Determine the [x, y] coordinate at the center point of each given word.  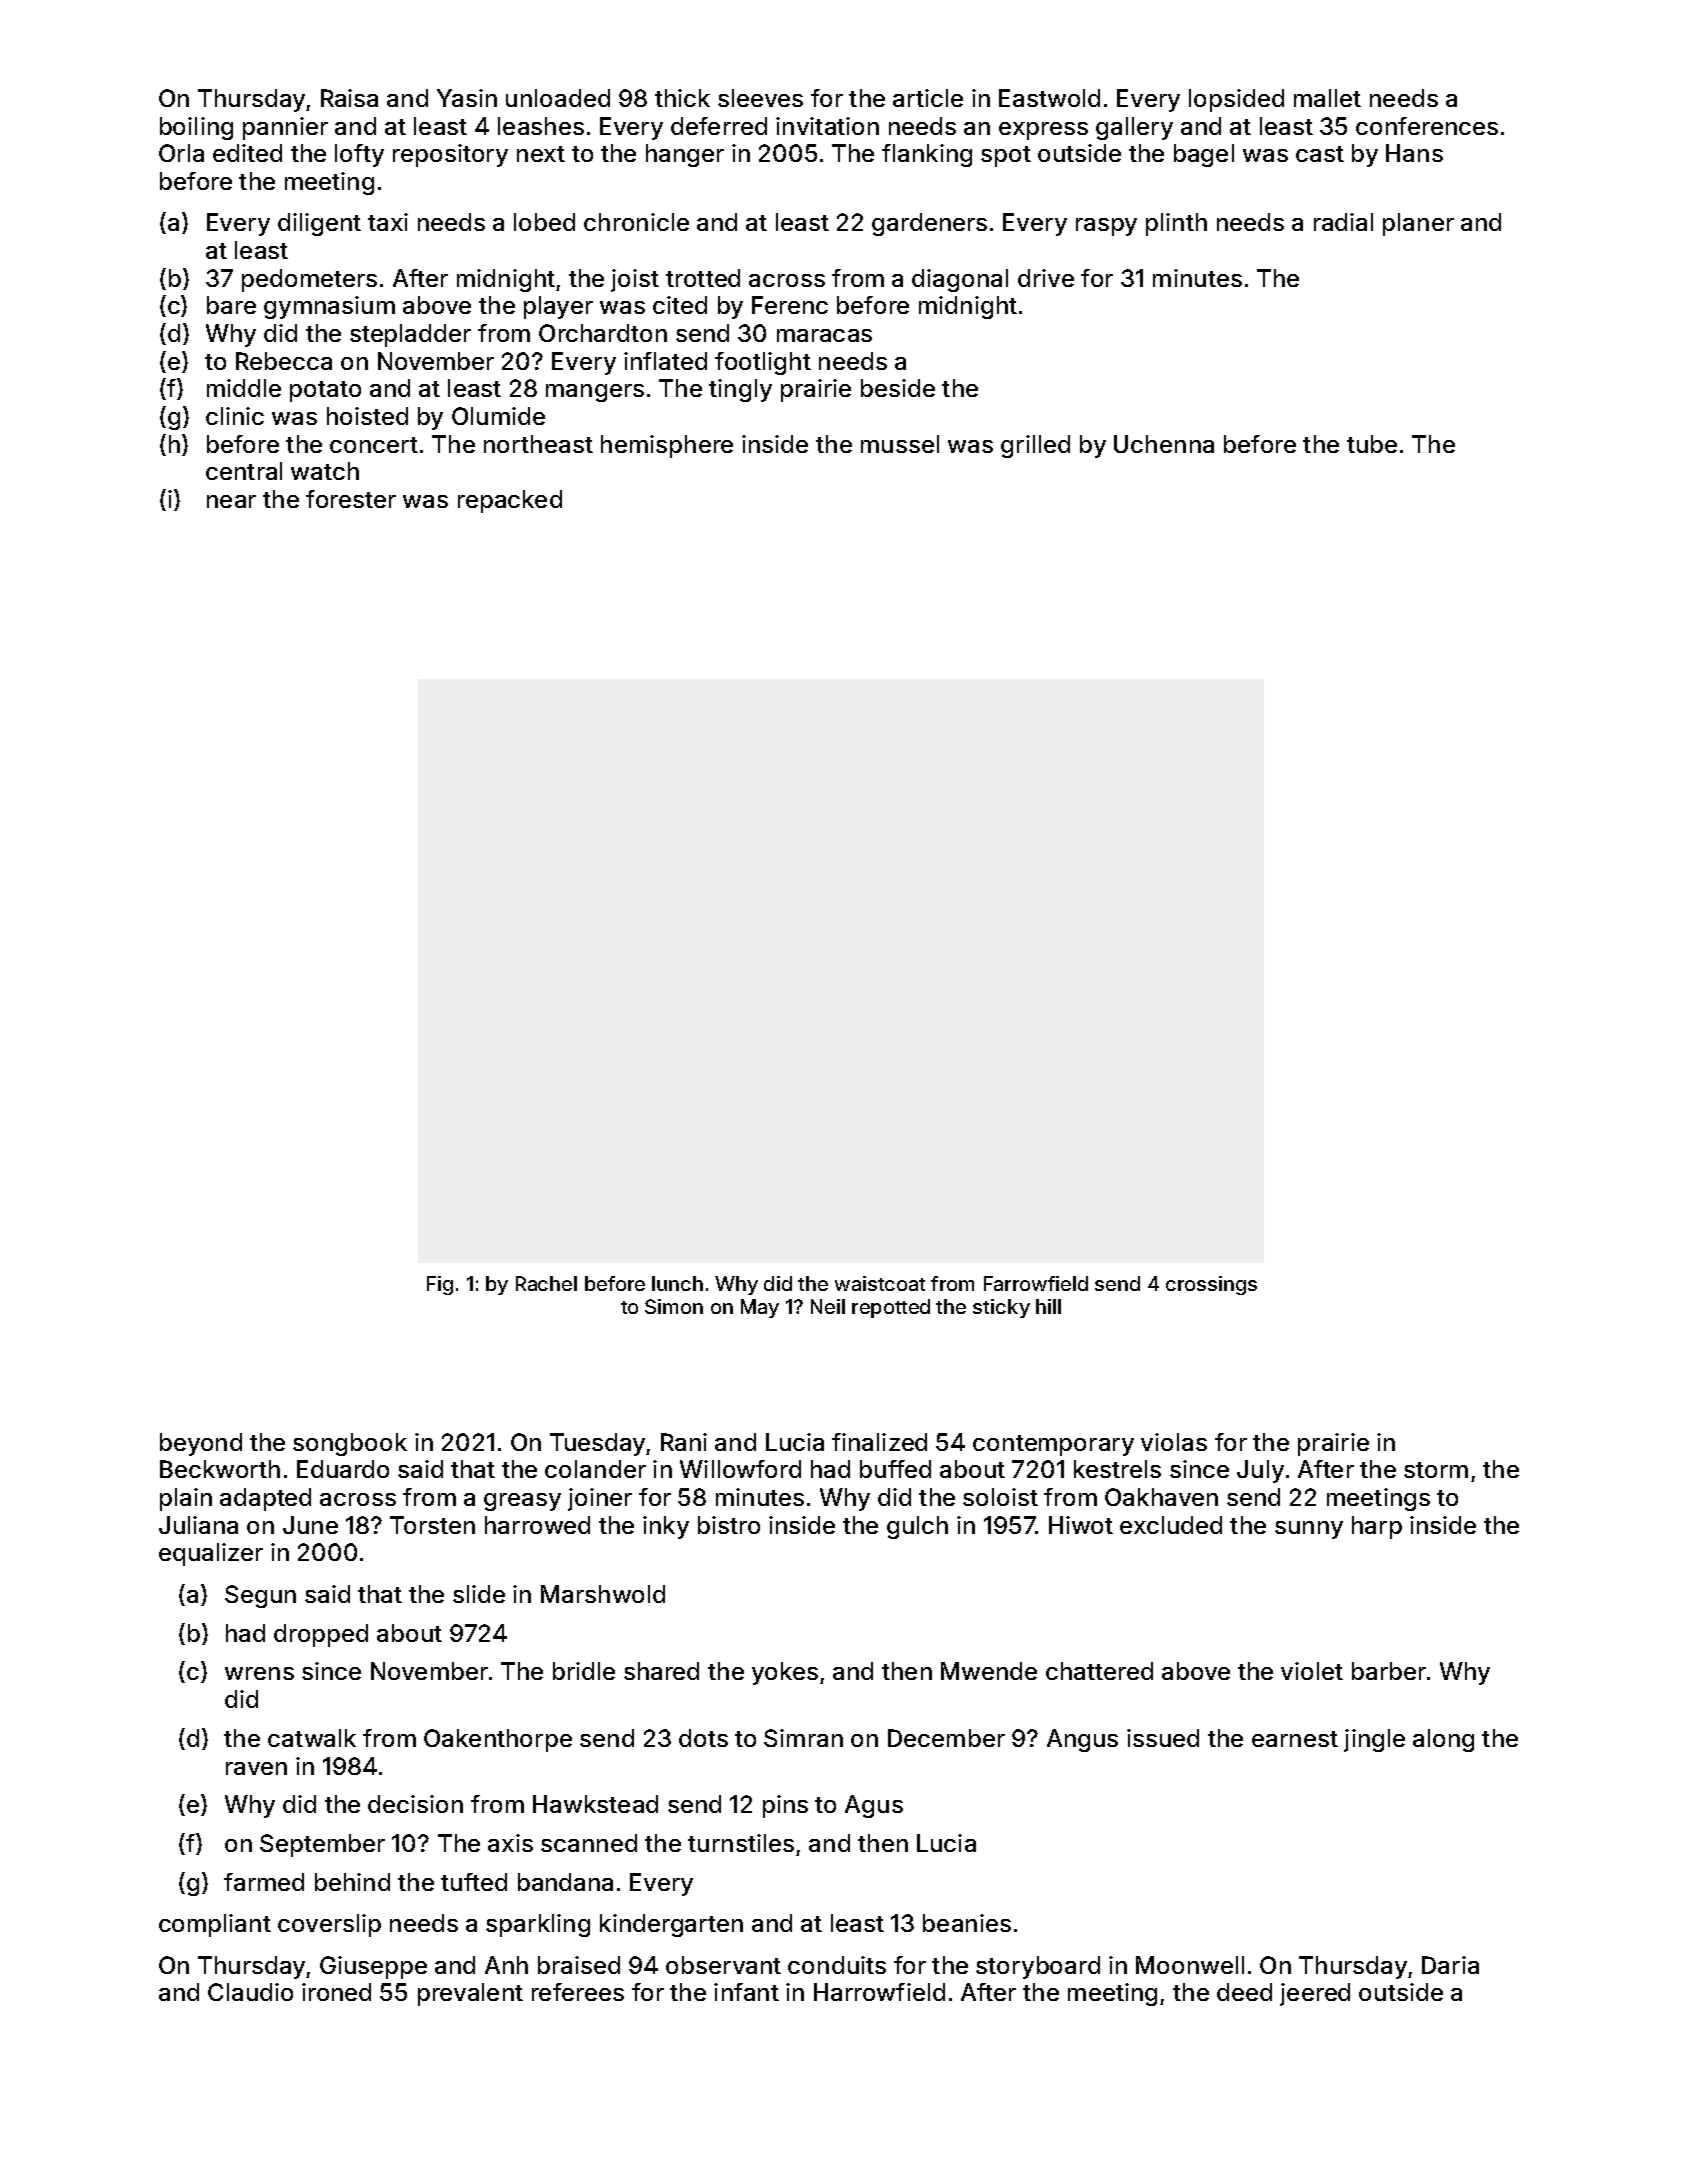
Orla [181, 153]
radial [1343, 222]
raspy [1106, 227]
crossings [1211, 1285]
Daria [1450, 1965]
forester [351, 499]
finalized [879, 1442]
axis [510, 1843]
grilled [1035, 446]
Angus [1082, 1740]
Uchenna [1164, 444]
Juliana [198, 1525]
